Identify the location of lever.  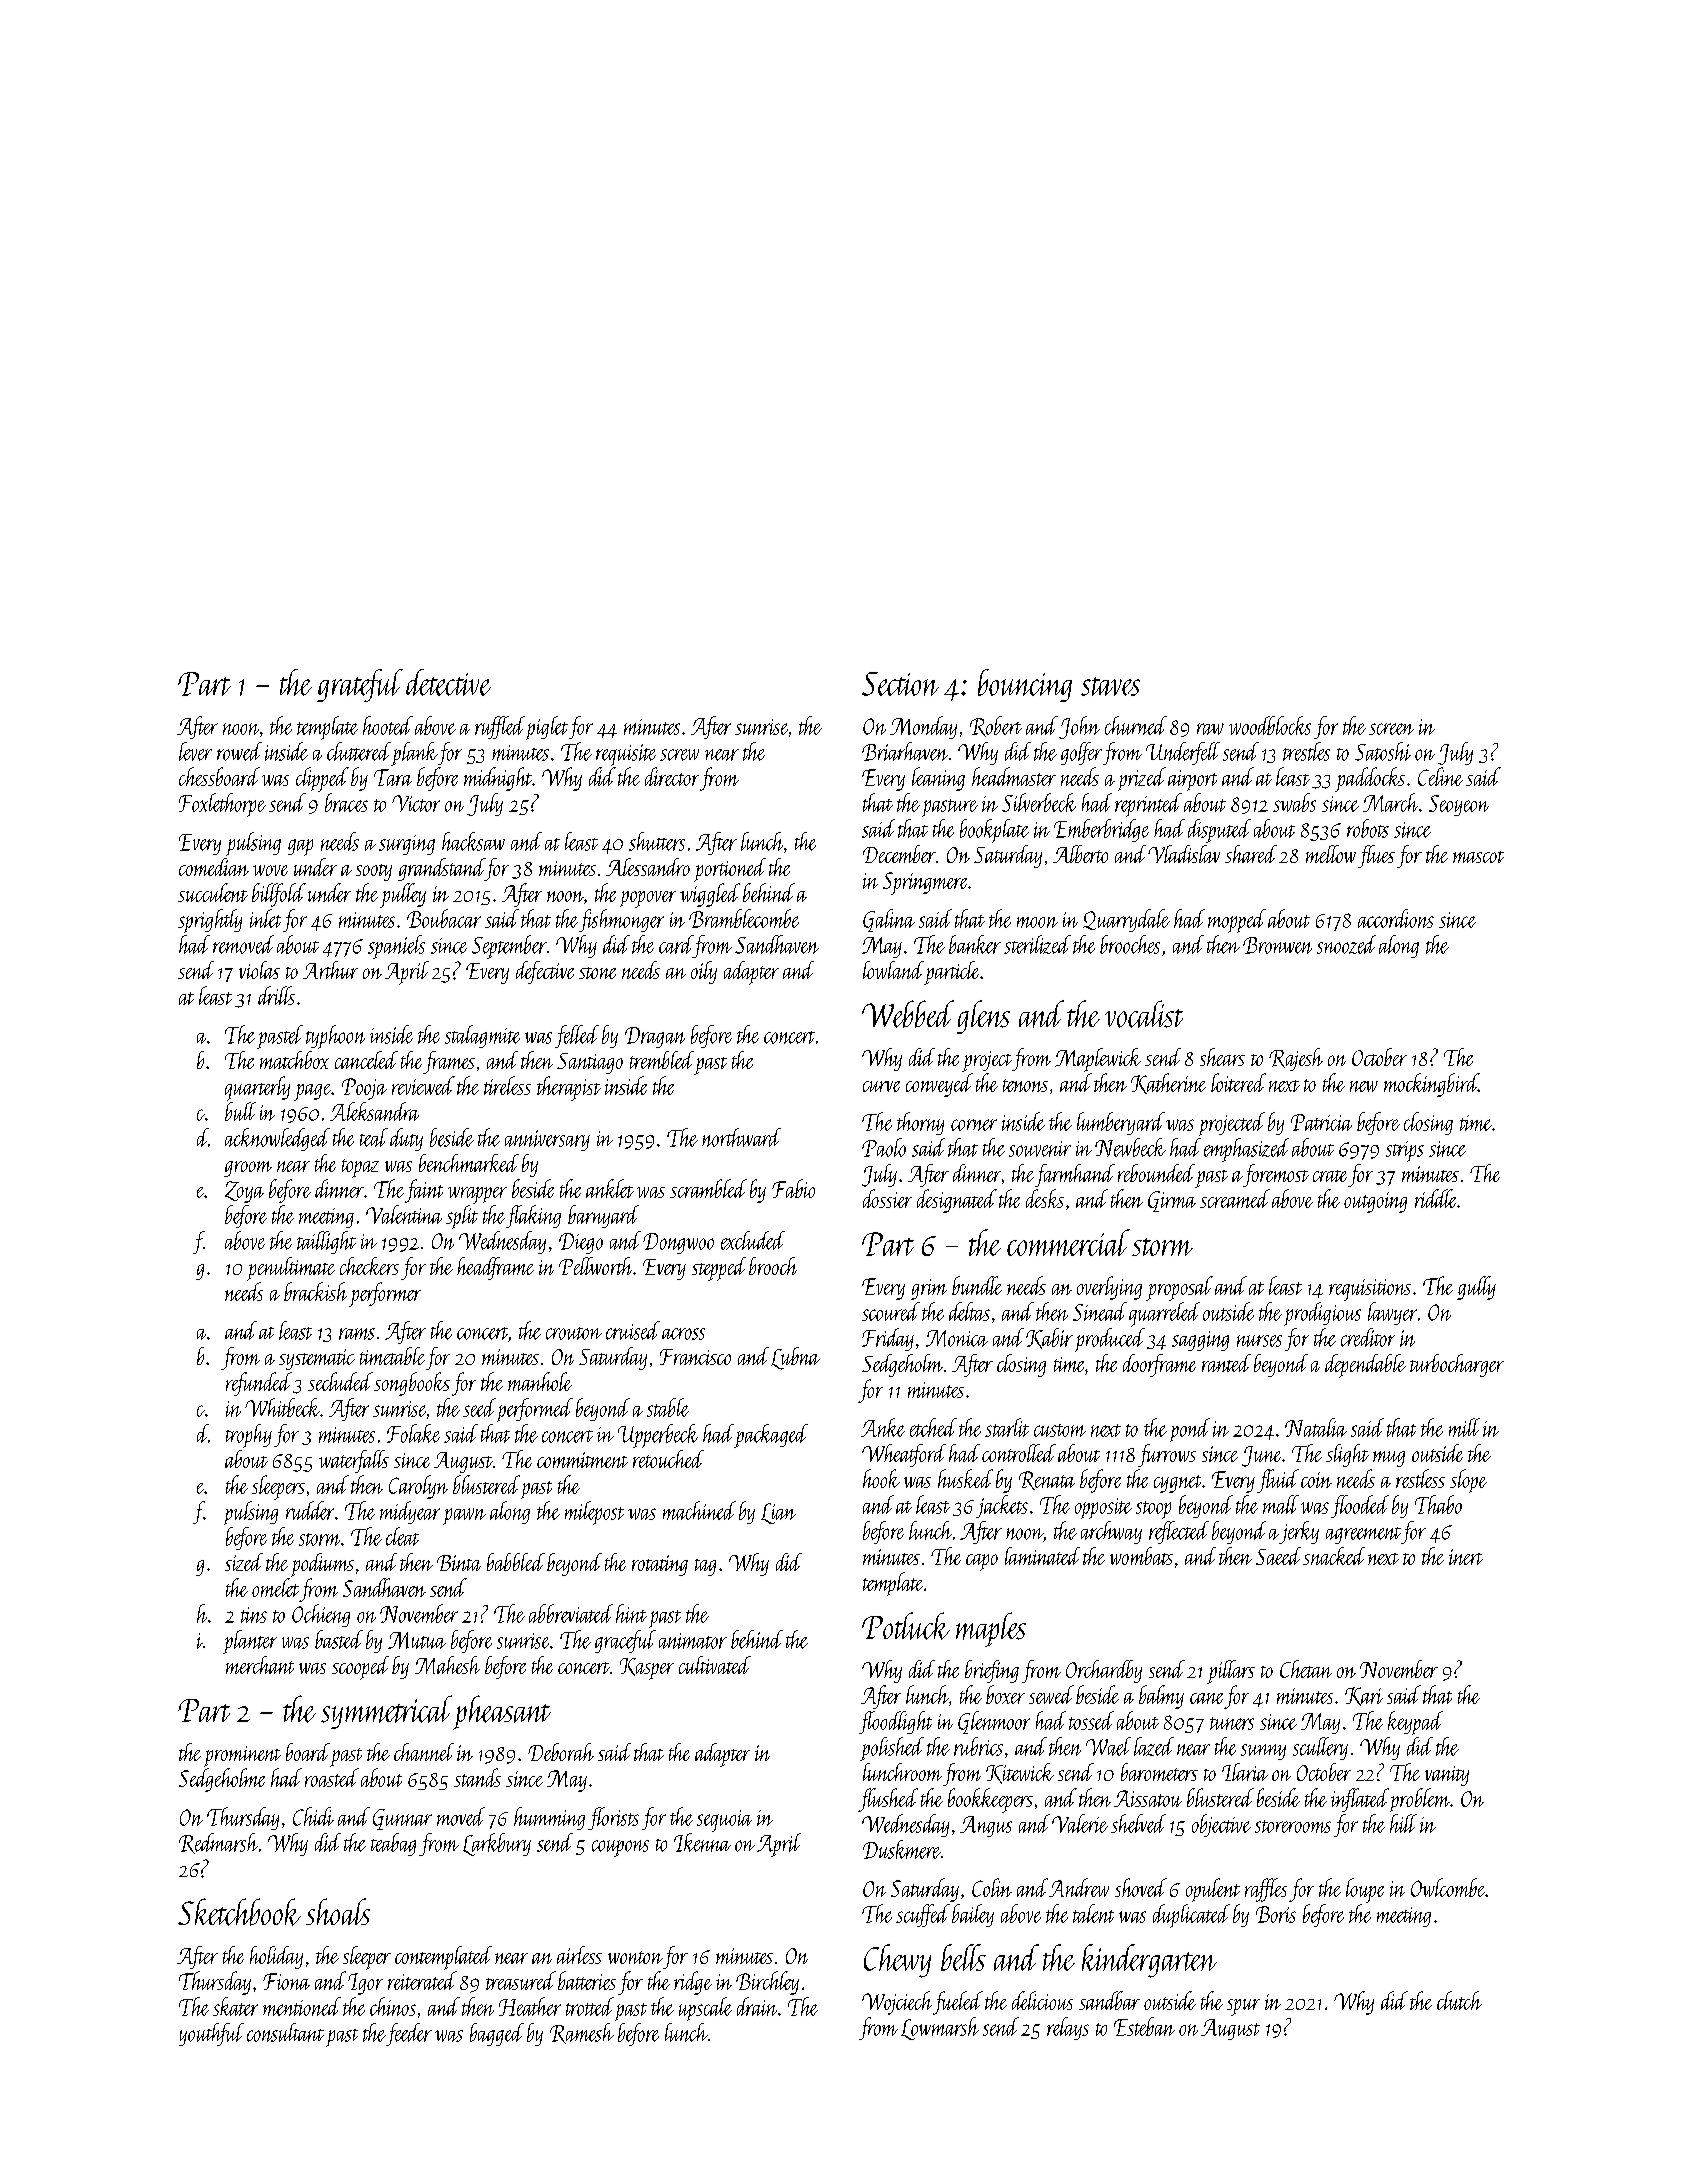
(195, 751).
